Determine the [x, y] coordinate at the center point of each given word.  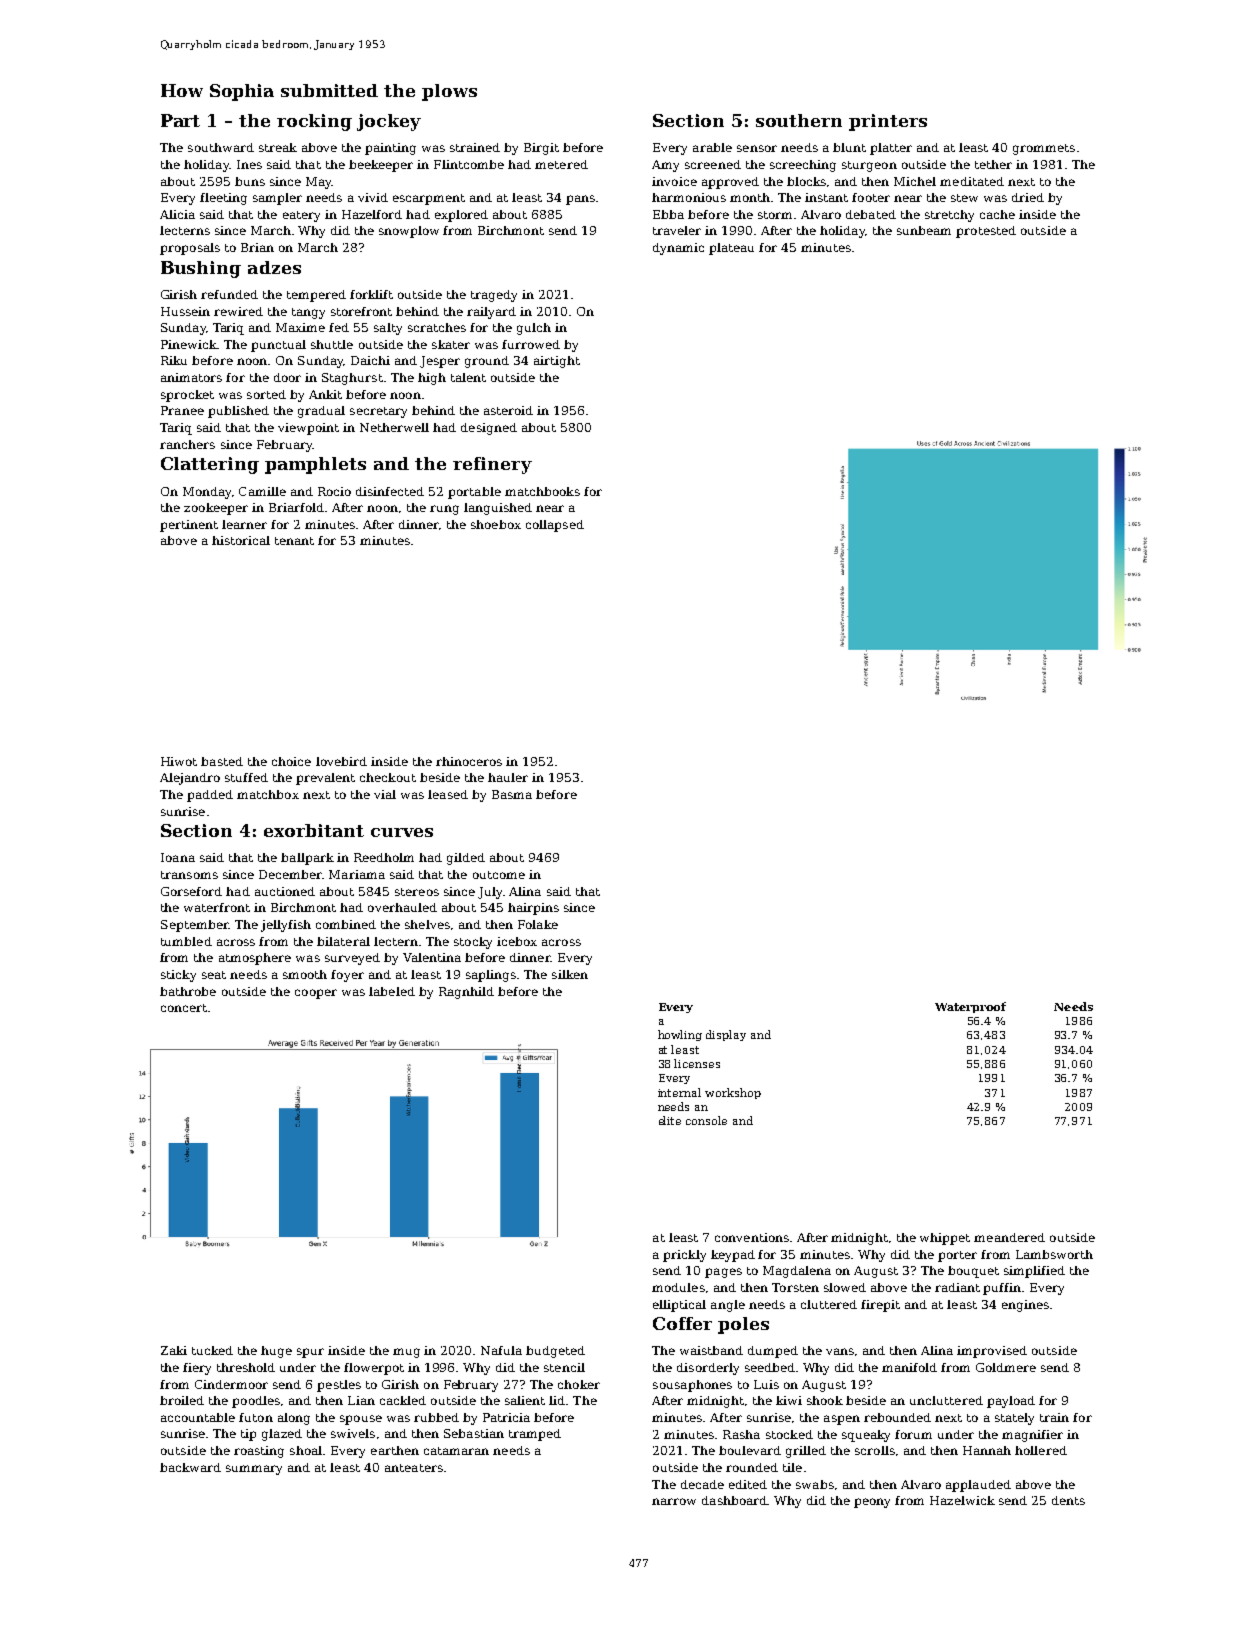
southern [799, 120]
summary [254, 1470]
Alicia [177, 214]
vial [385, 794]
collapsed [555, 526]
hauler [508, 777]
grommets [1044, 149]
